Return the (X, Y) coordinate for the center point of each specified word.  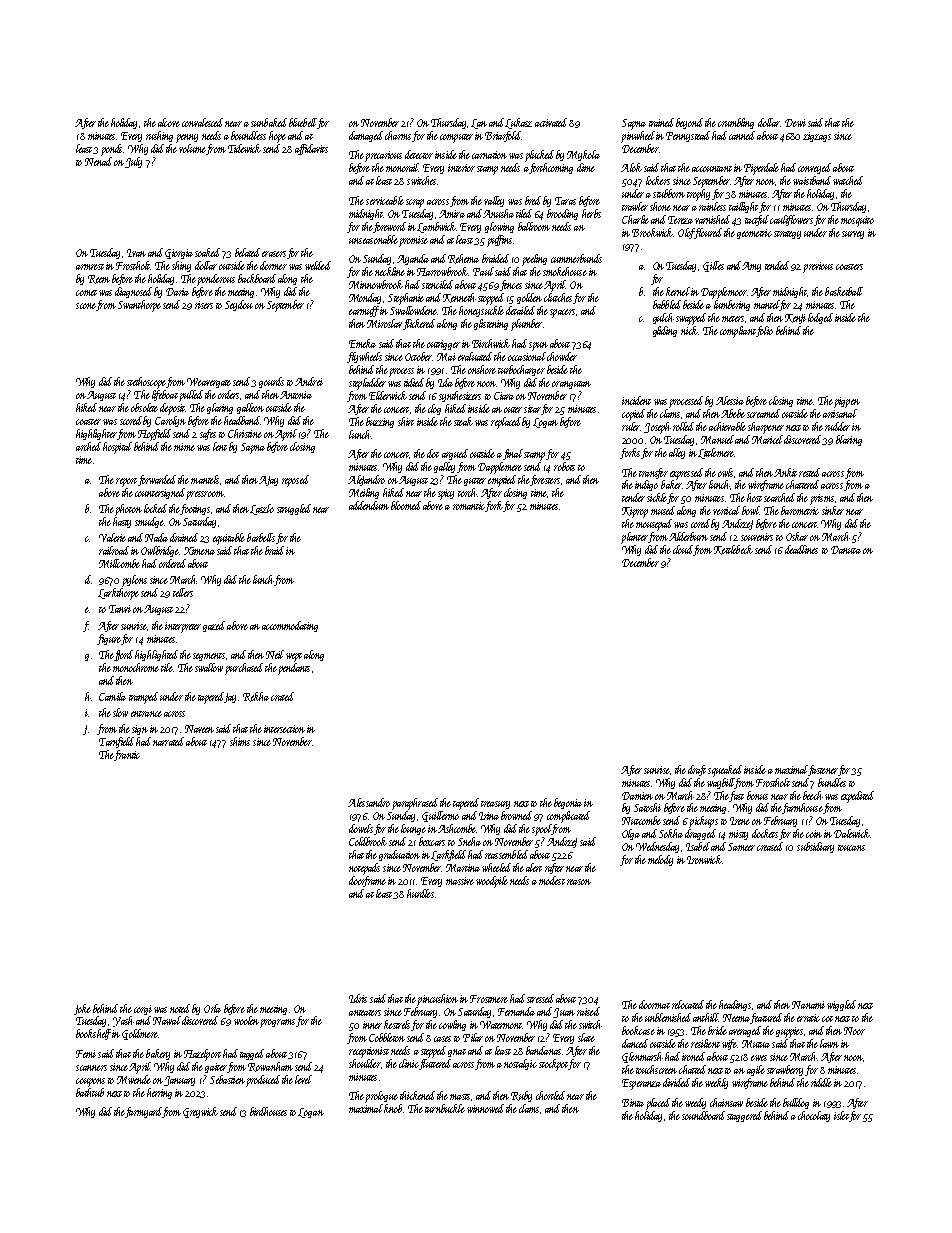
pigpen (847, 402)
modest (552, 880)
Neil (275, 654)
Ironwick (704, 859)
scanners (91, 1068)
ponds (112, 150)
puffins (499, 241)
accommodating (290, 626)
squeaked (725, 771)
